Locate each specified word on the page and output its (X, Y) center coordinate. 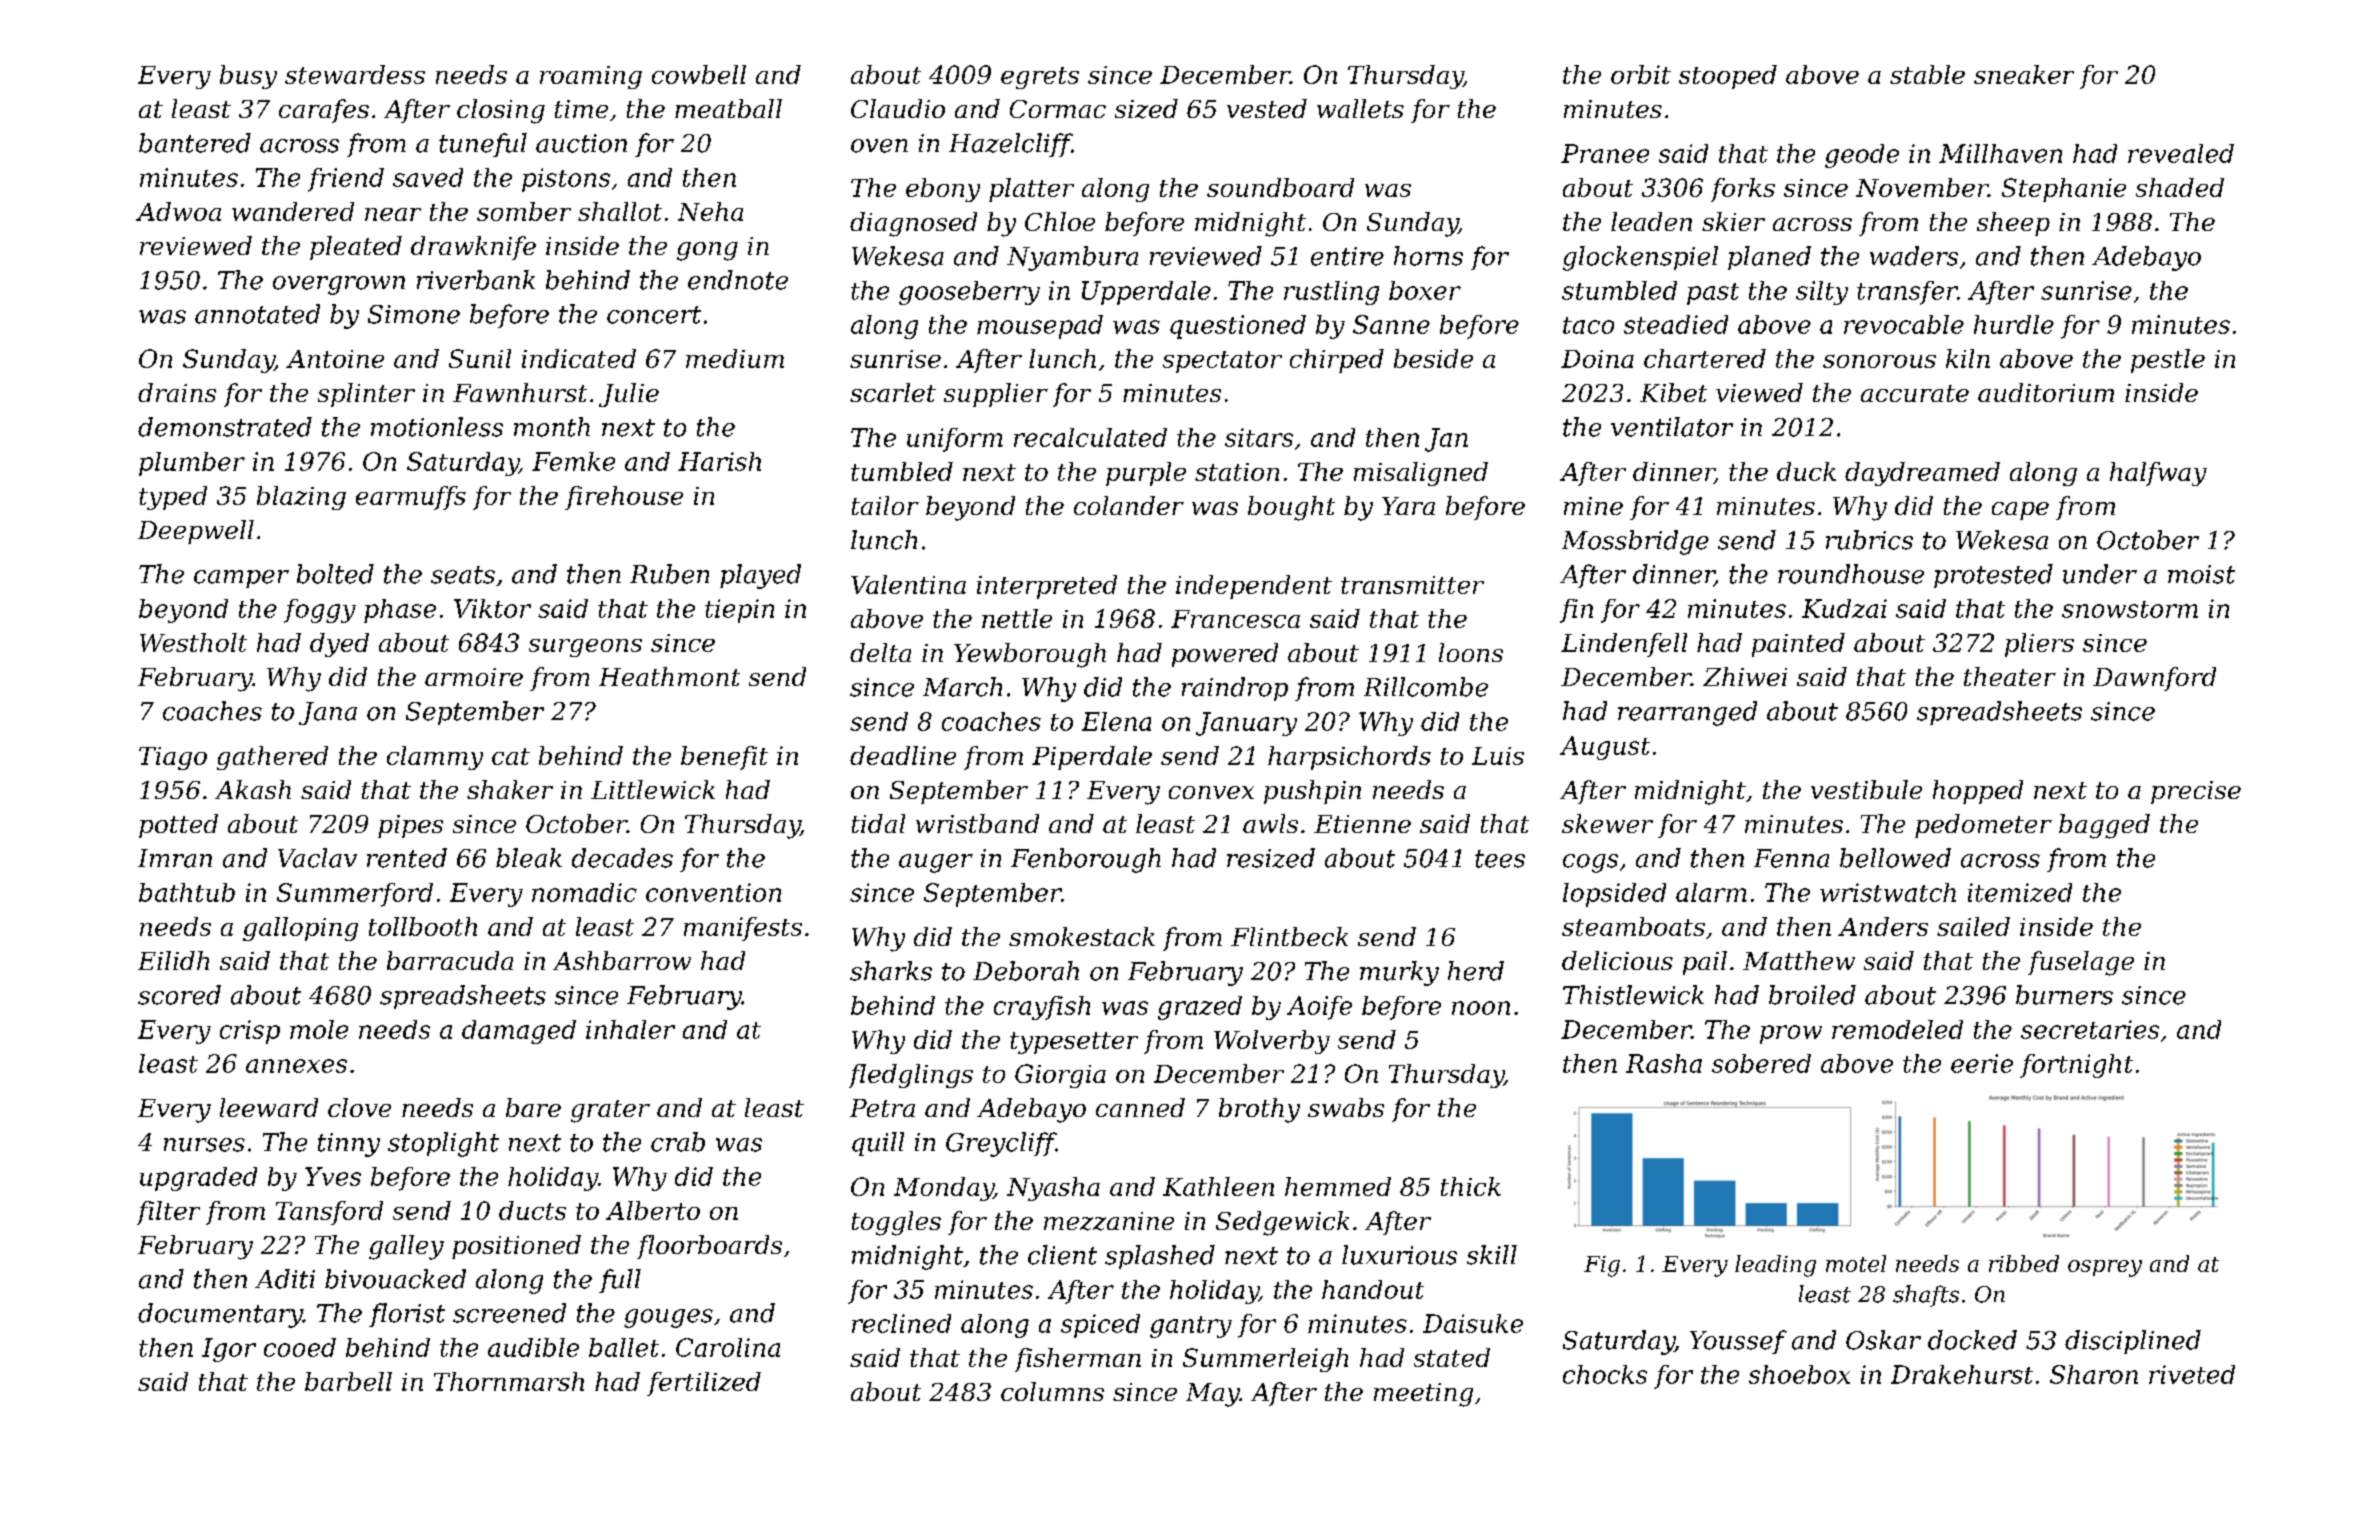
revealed (2181, 153)
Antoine (335, 359)
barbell (348, 1381)
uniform (955, 440)
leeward (269, 1107)
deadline (903, 755)
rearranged (1687, 713)
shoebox (1799, 1374)
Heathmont (669, 676)
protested (1993, 576)
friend (346, 180)
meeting (1423, 1395)
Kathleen (1218, 1186)
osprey (2105, 1268)
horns (1428, 256)
